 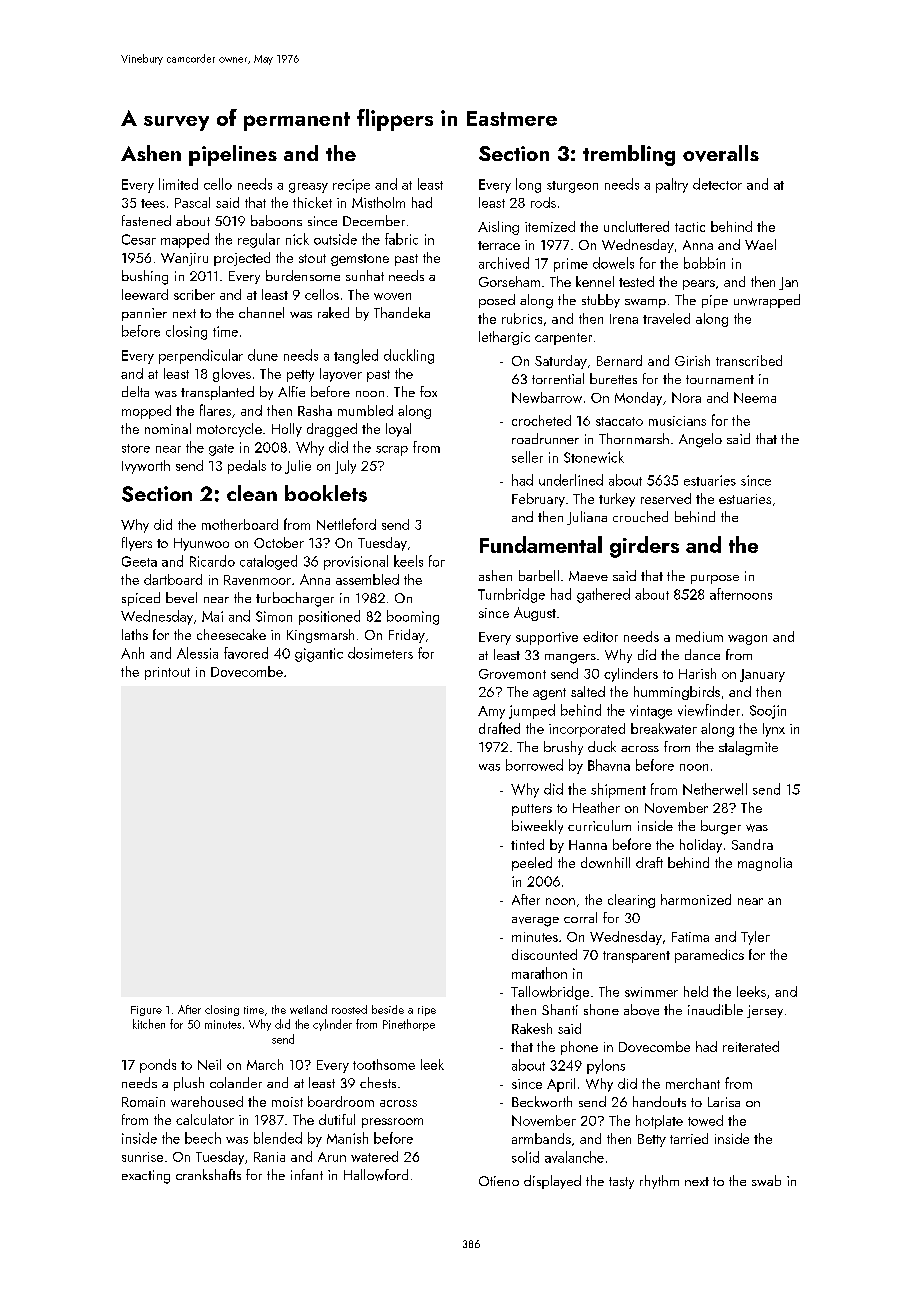 What do you see at coordinates (178, 184) in the screenshot?
I see `limited` at bounding box center [178, 184].
